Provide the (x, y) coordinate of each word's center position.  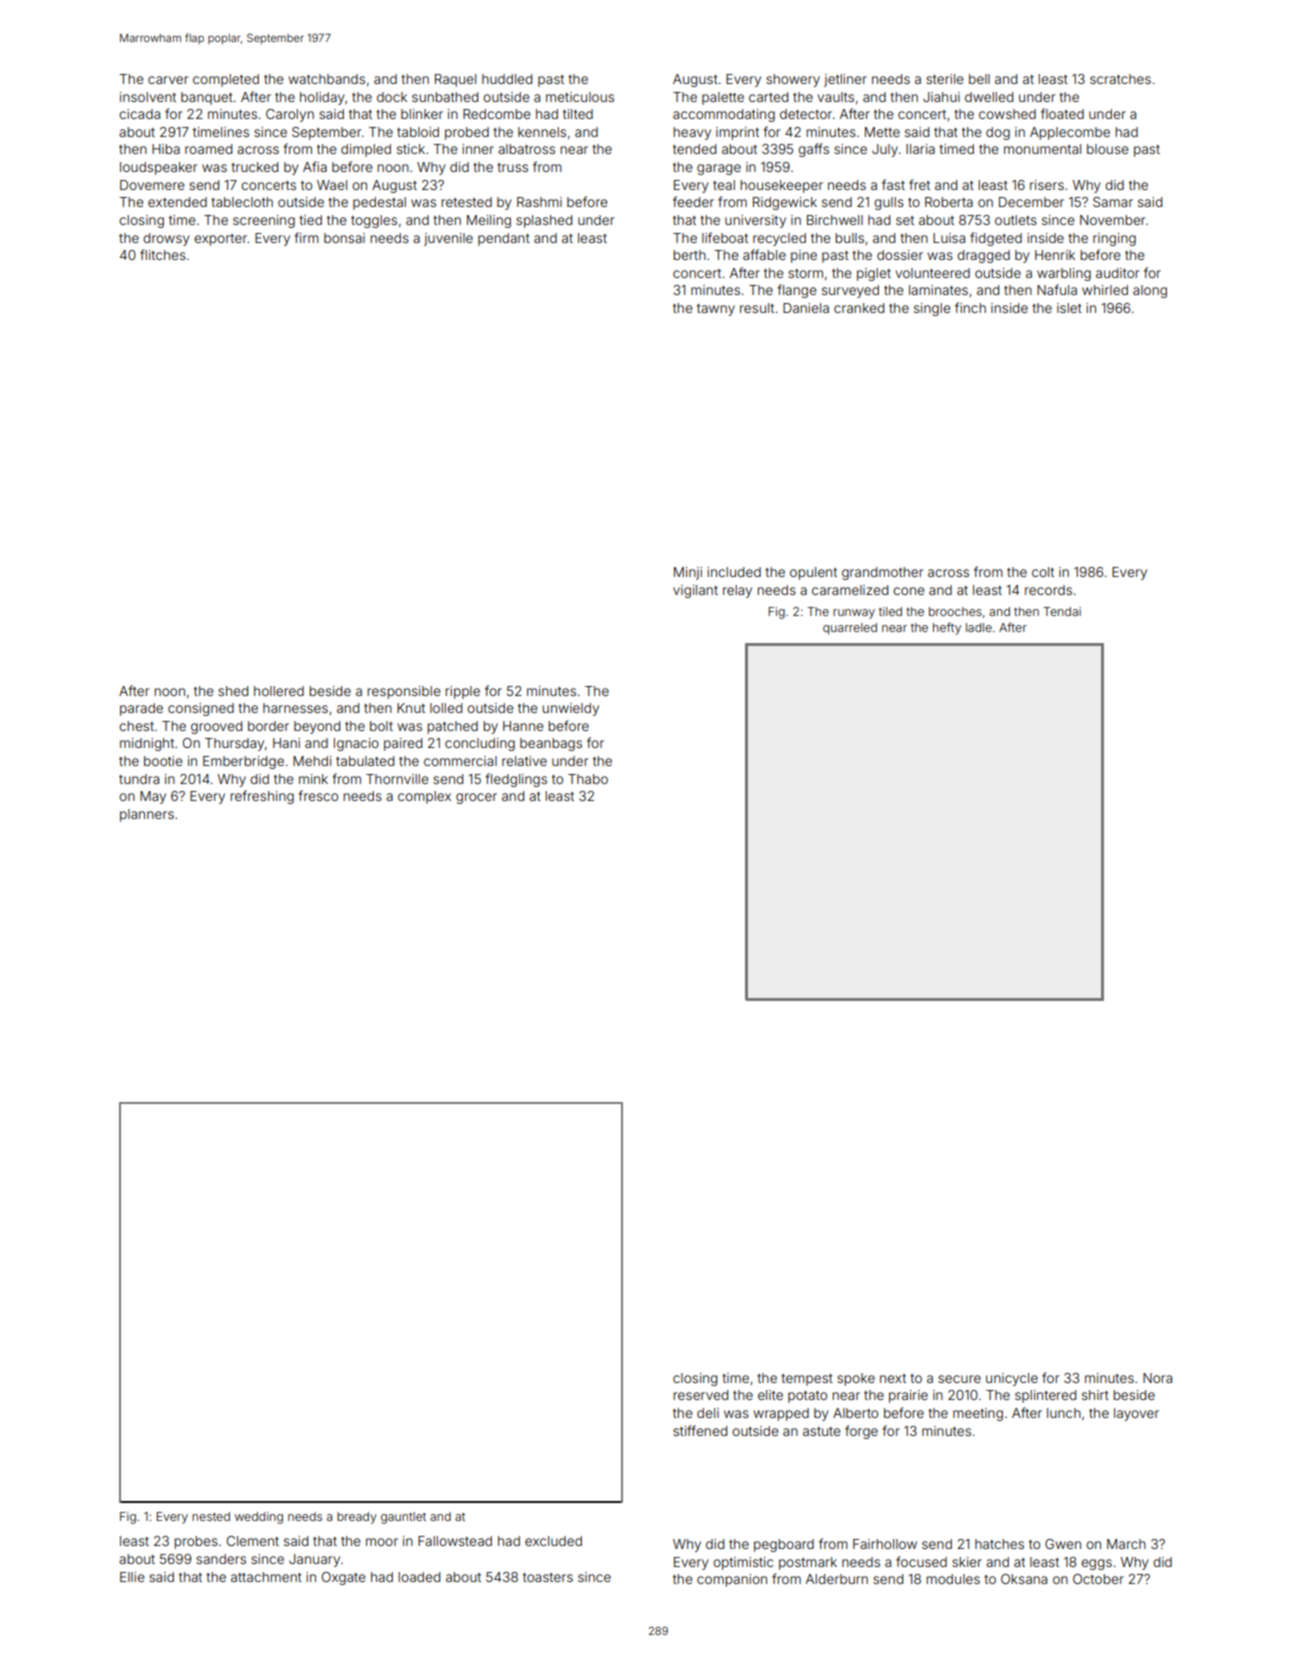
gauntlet (403, 1518)
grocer (476, 798)
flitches (163, 254)
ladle (979, 627)
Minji (688, 573)
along (1150, 291)
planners (147, 815)
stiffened (700, 1430)
